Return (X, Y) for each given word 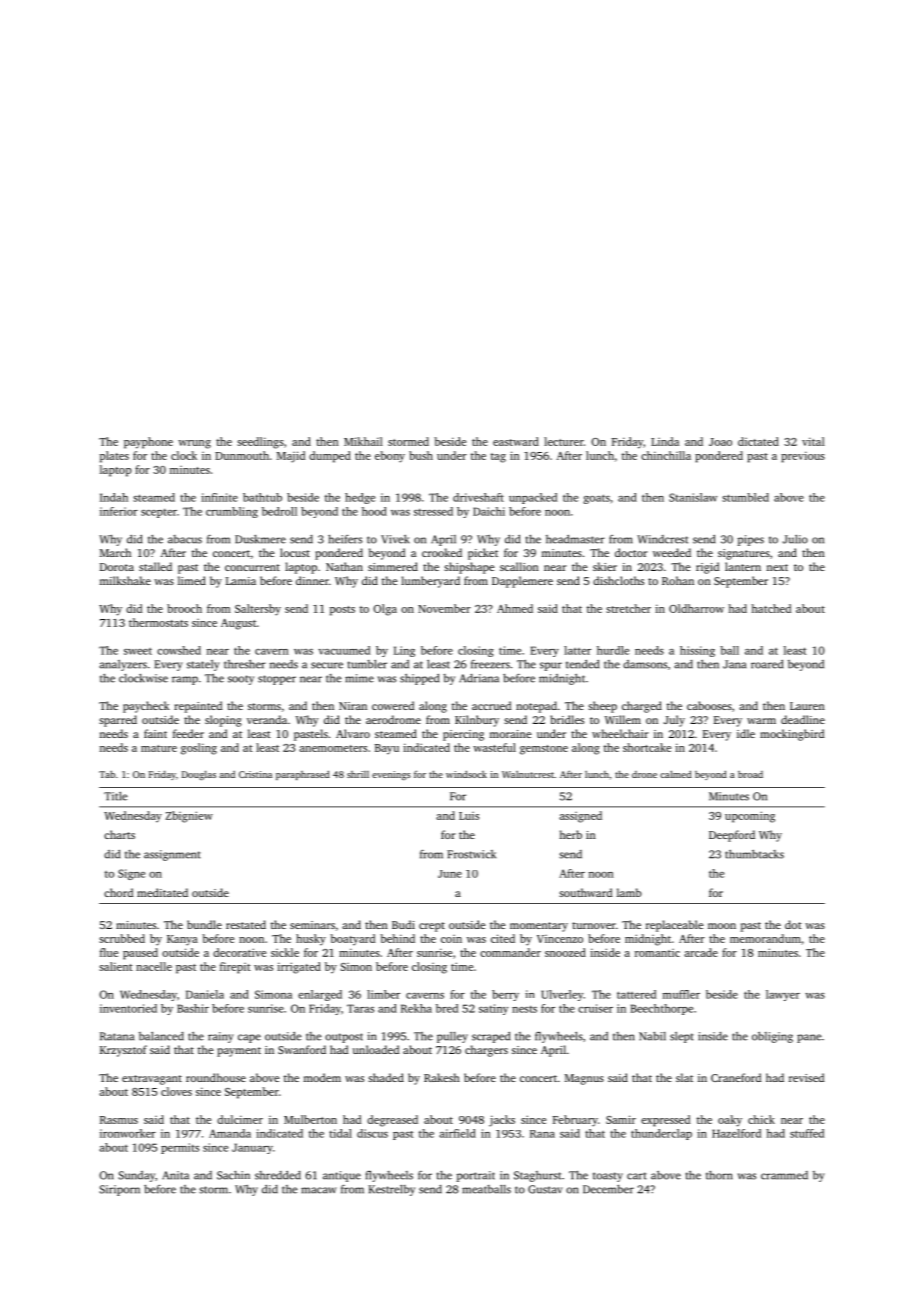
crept (432, 927)
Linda (665, 441)
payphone (148, 443)
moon (722, 926)
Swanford (302, 1049)
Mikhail (363, 441)
